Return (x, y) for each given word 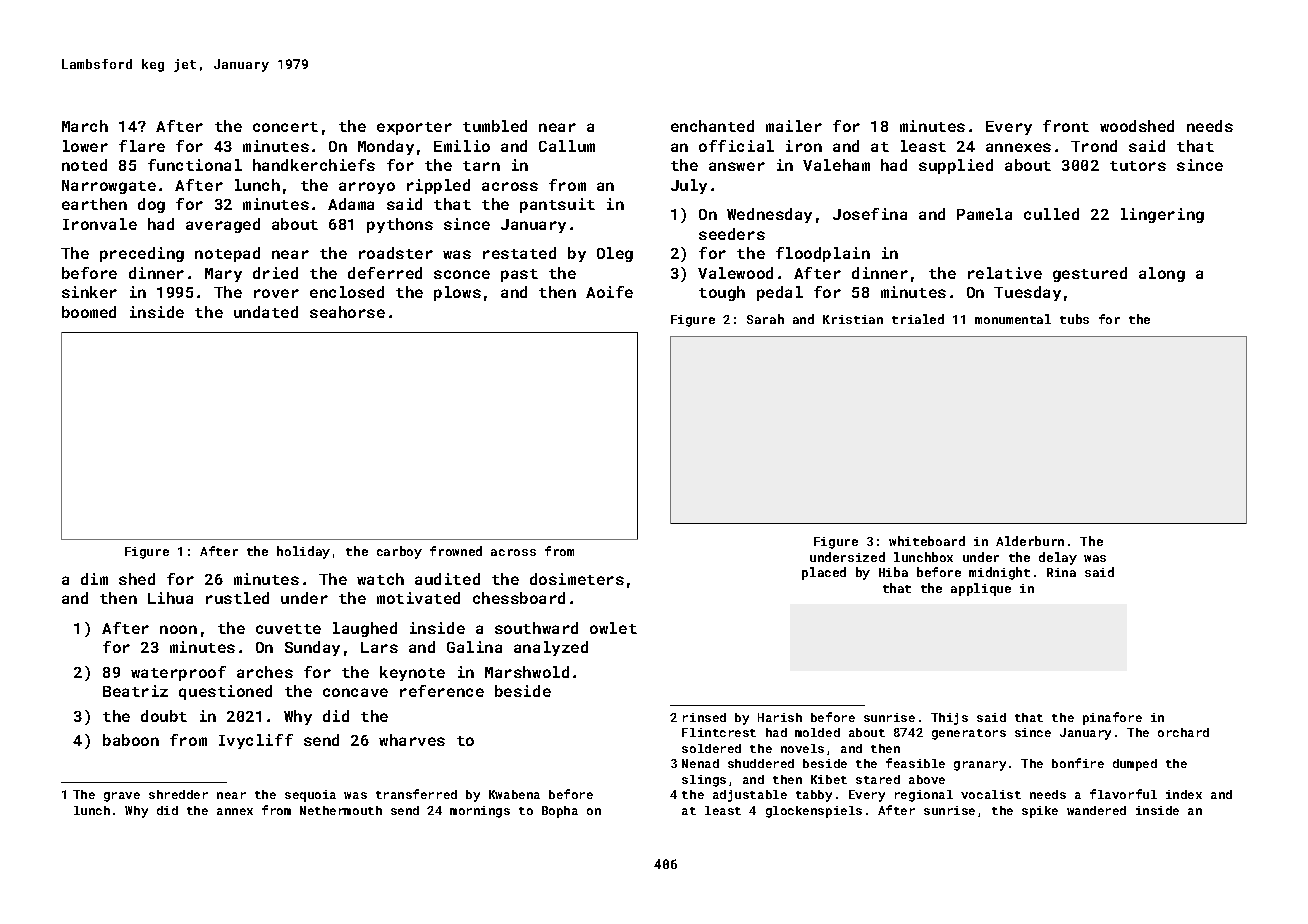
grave (122, 797)
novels (802, 748)
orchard (1183, 732)
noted (84, 165)
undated (266, 312)
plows (457, 293)
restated (519, 253)
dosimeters (577, 579)
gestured (1090, 274)
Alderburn (1030, 541)
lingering (1162, 215)
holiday (303, 552)
